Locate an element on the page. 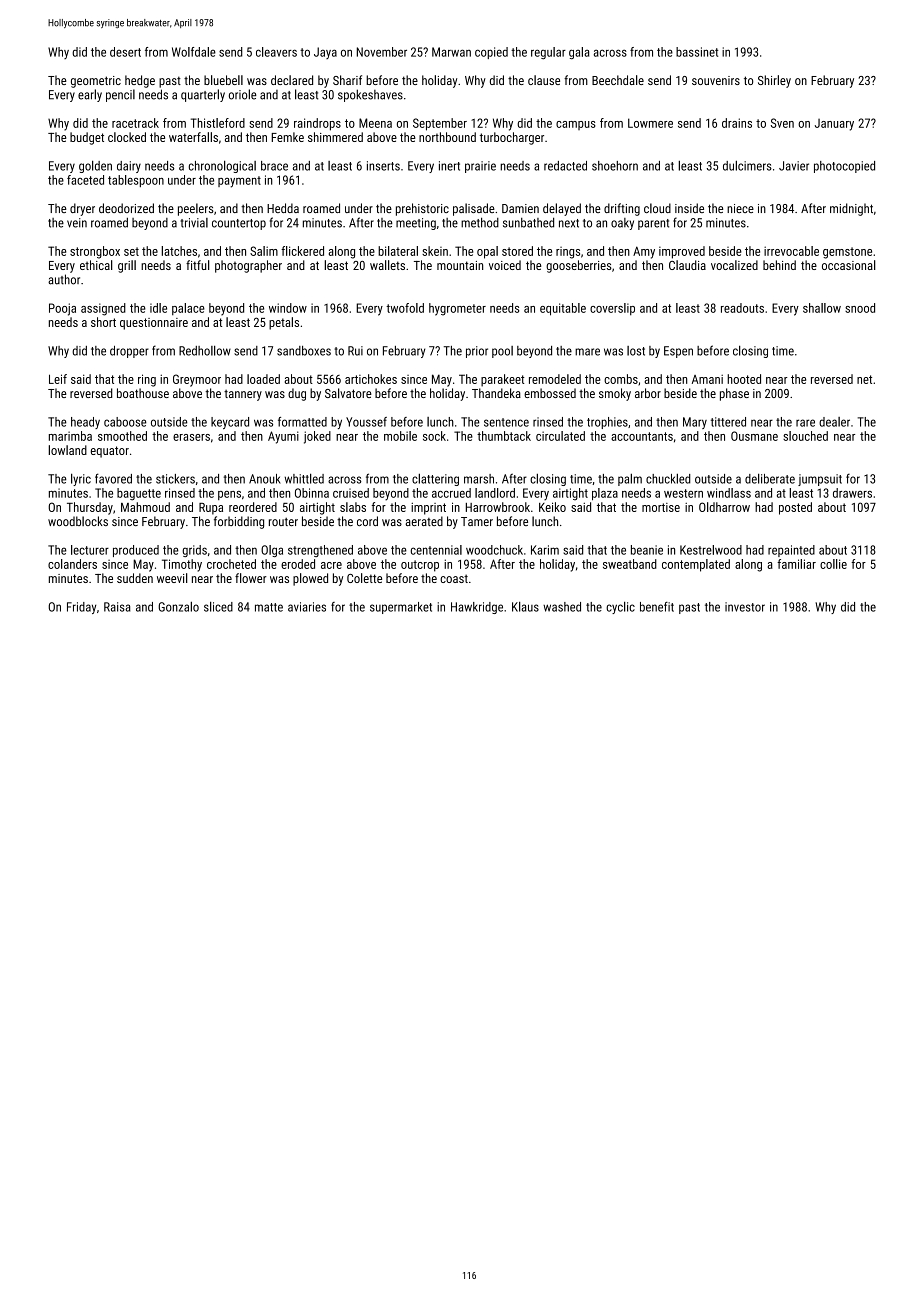 The height and width of the document is (1308, 924). shoehorn is located at coordinates (615, 166).
